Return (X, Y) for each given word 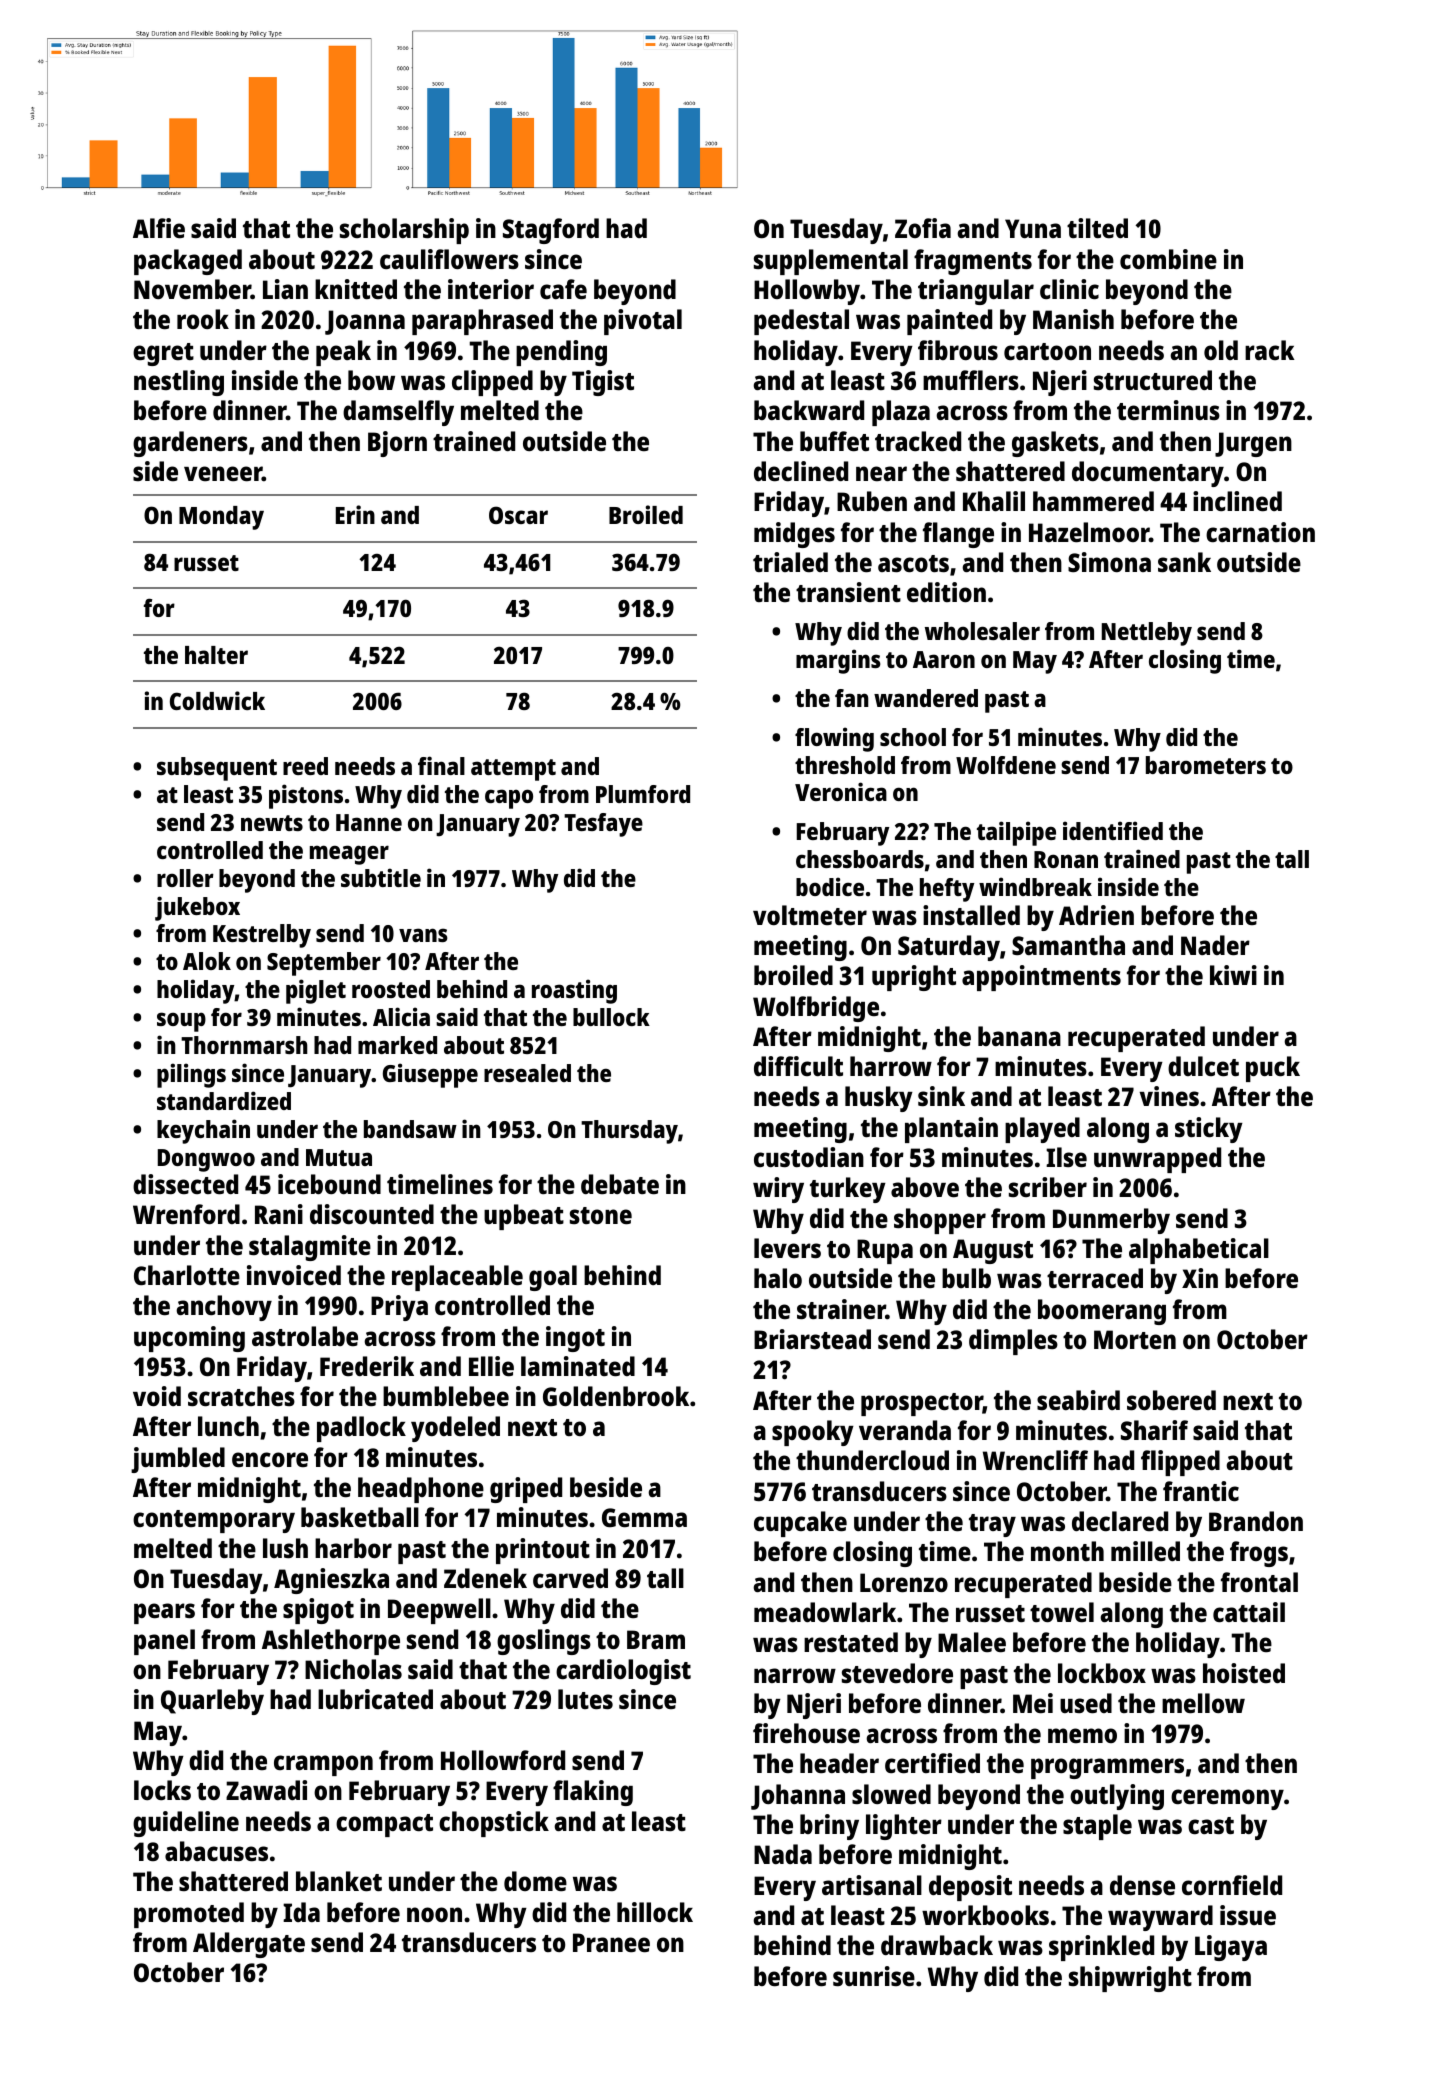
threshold (845, 765)
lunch (228, 1426)
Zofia (923, 228)
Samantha (1068, 945)
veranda (905, 1430)
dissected (185, 1184)
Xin (1200, 1278)
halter (216, 655)
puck (1273, 1069)
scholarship (404, 231)
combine (1168, 259)
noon (434, 1914)
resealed (527, 1073)
